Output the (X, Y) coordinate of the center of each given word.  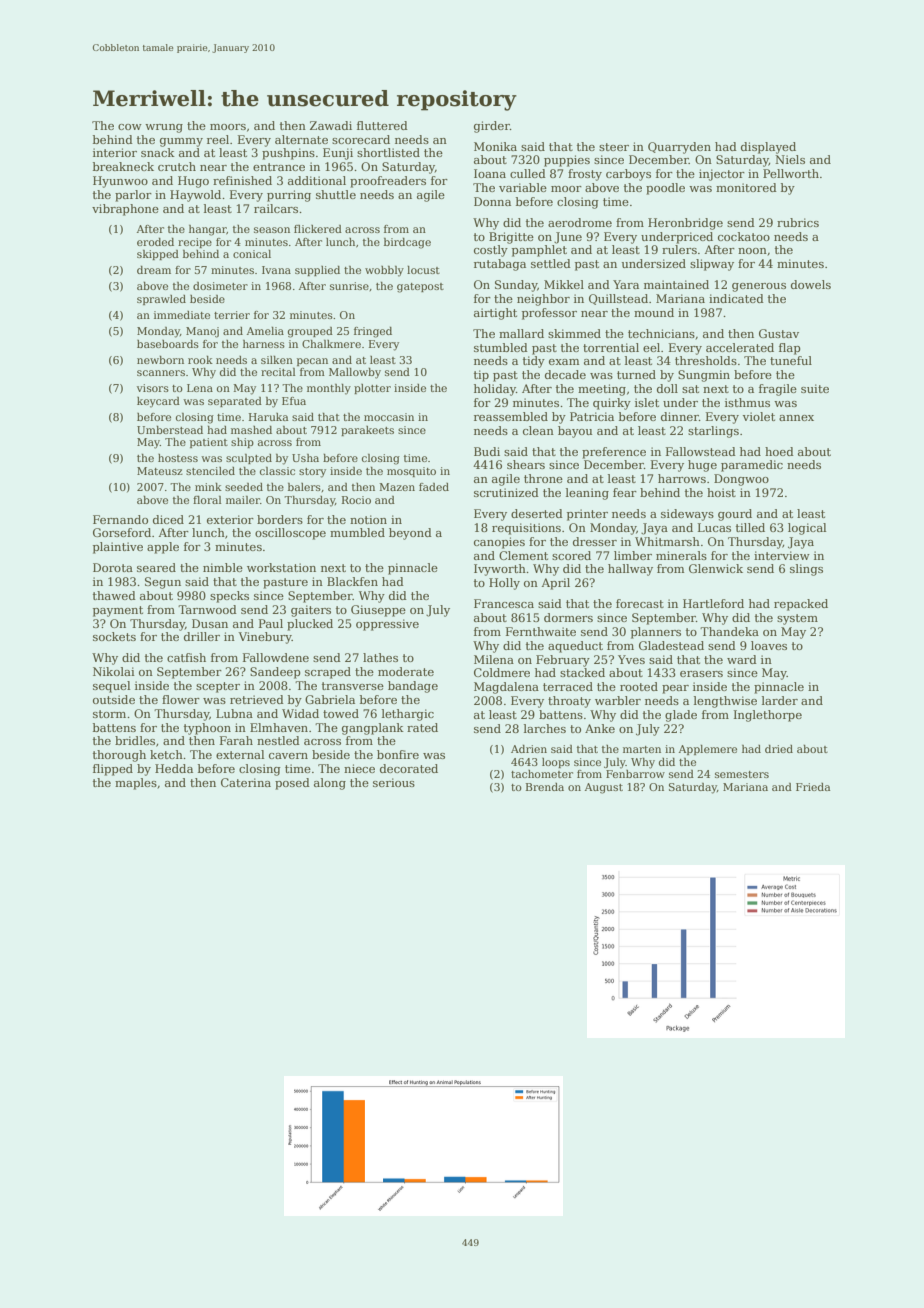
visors (153, 388)
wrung (164, 128)
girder (492, 127)
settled (551, 263)
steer (614, 147)
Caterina (246, 782)
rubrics (798, 222)
